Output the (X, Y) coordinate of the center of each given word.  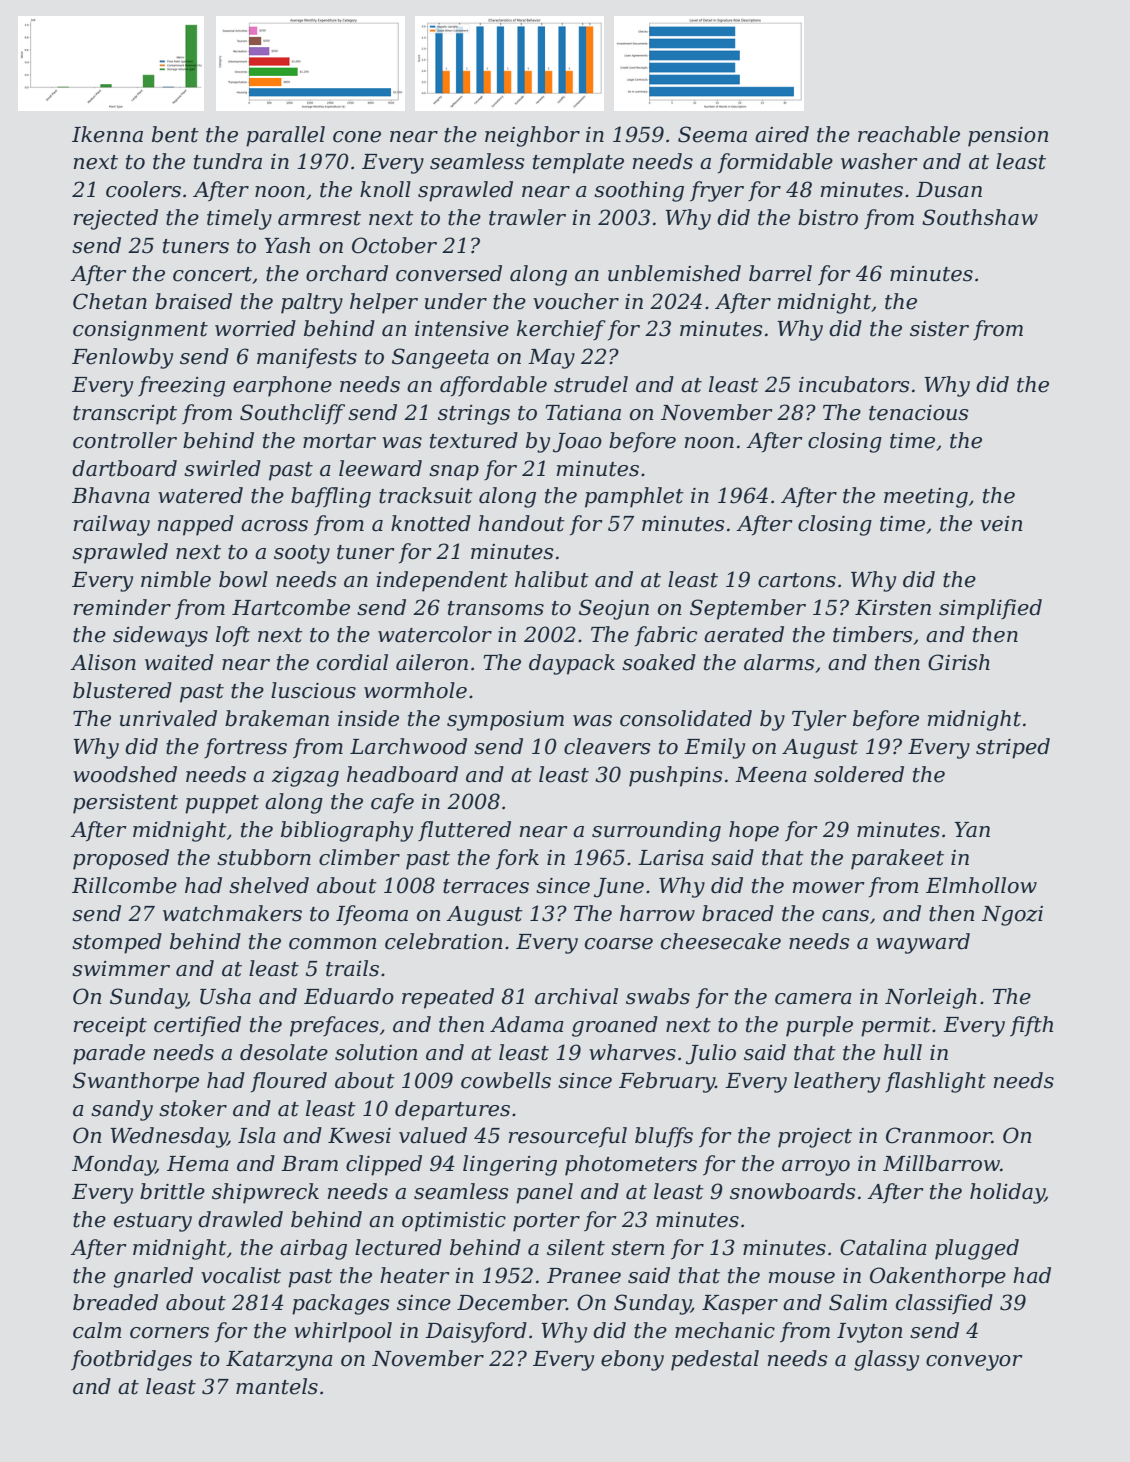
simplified (990, 609)
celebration (444, 941)
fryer (717, 191)
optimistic (454, 1222)
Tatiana (583, 413)
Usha (225, 996)
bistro (828, 217)
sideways (160, 636)
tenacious (919, 413)
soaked (659, 662)
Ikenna (107, 134)
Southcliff (292, 414)
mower (829, 888)
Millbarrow (941, 1163)
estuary (153, 1222)
